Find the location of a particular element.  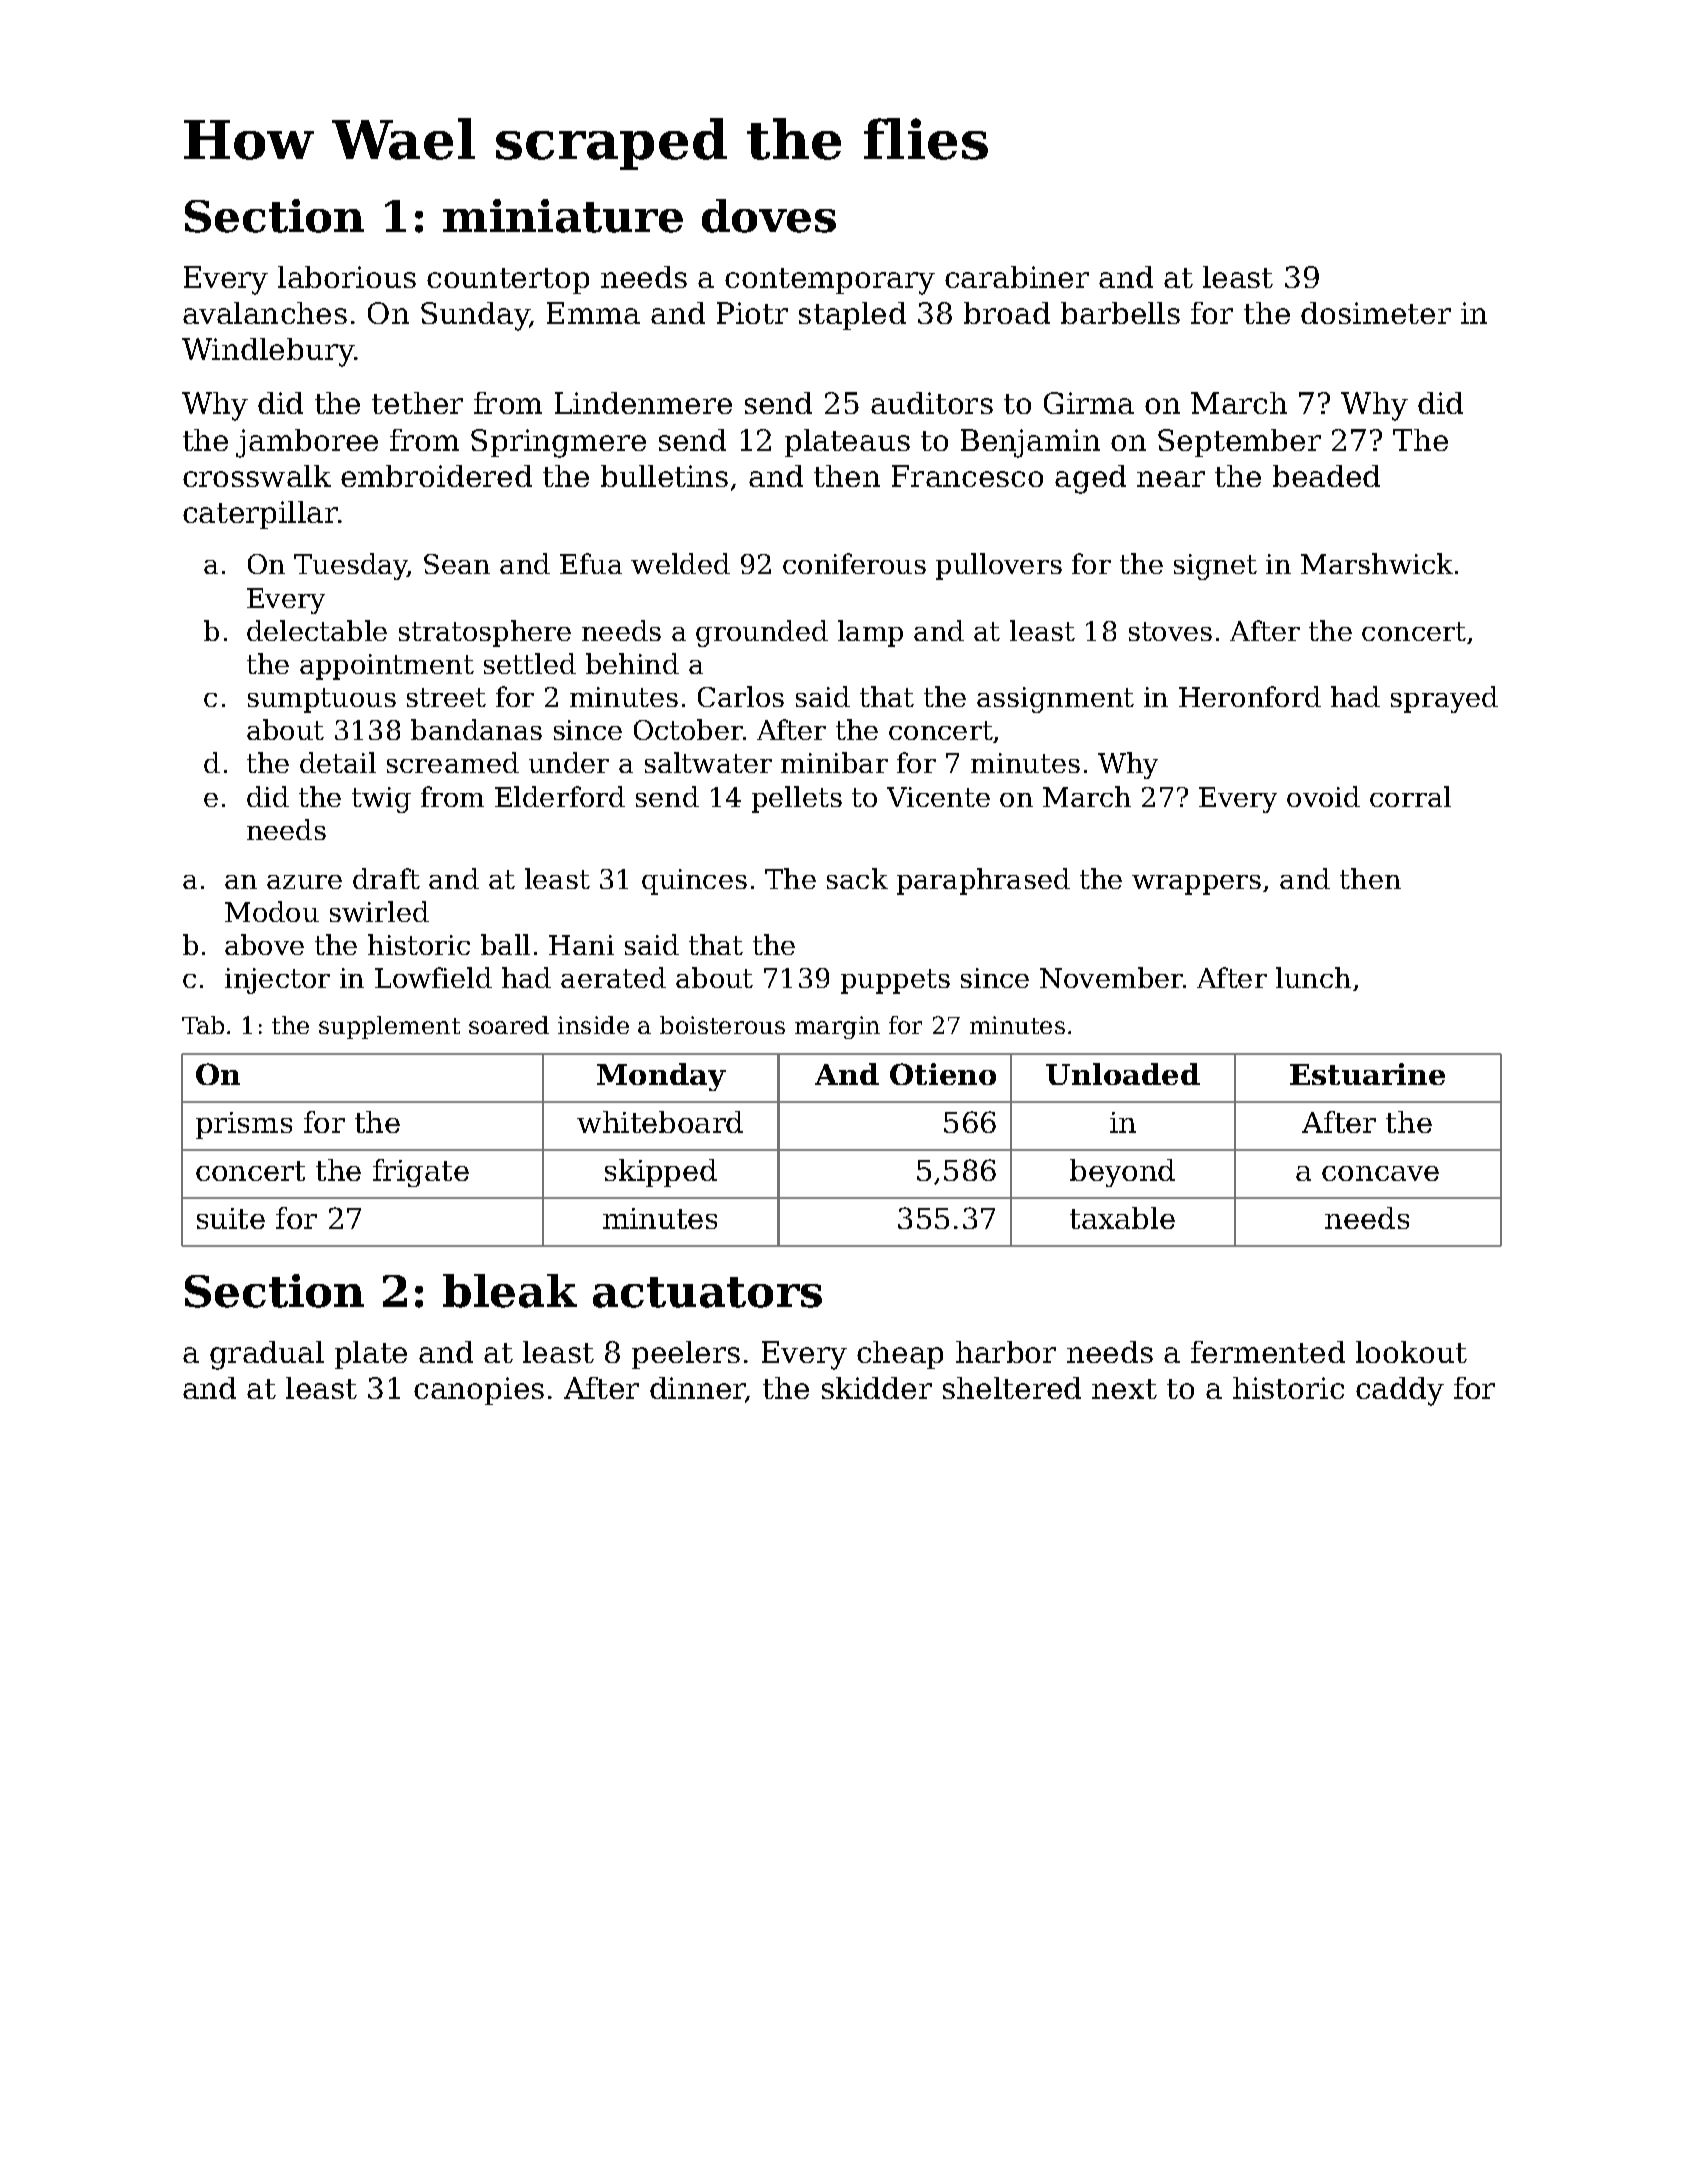

delectable is located at coordinates (317, 630).
